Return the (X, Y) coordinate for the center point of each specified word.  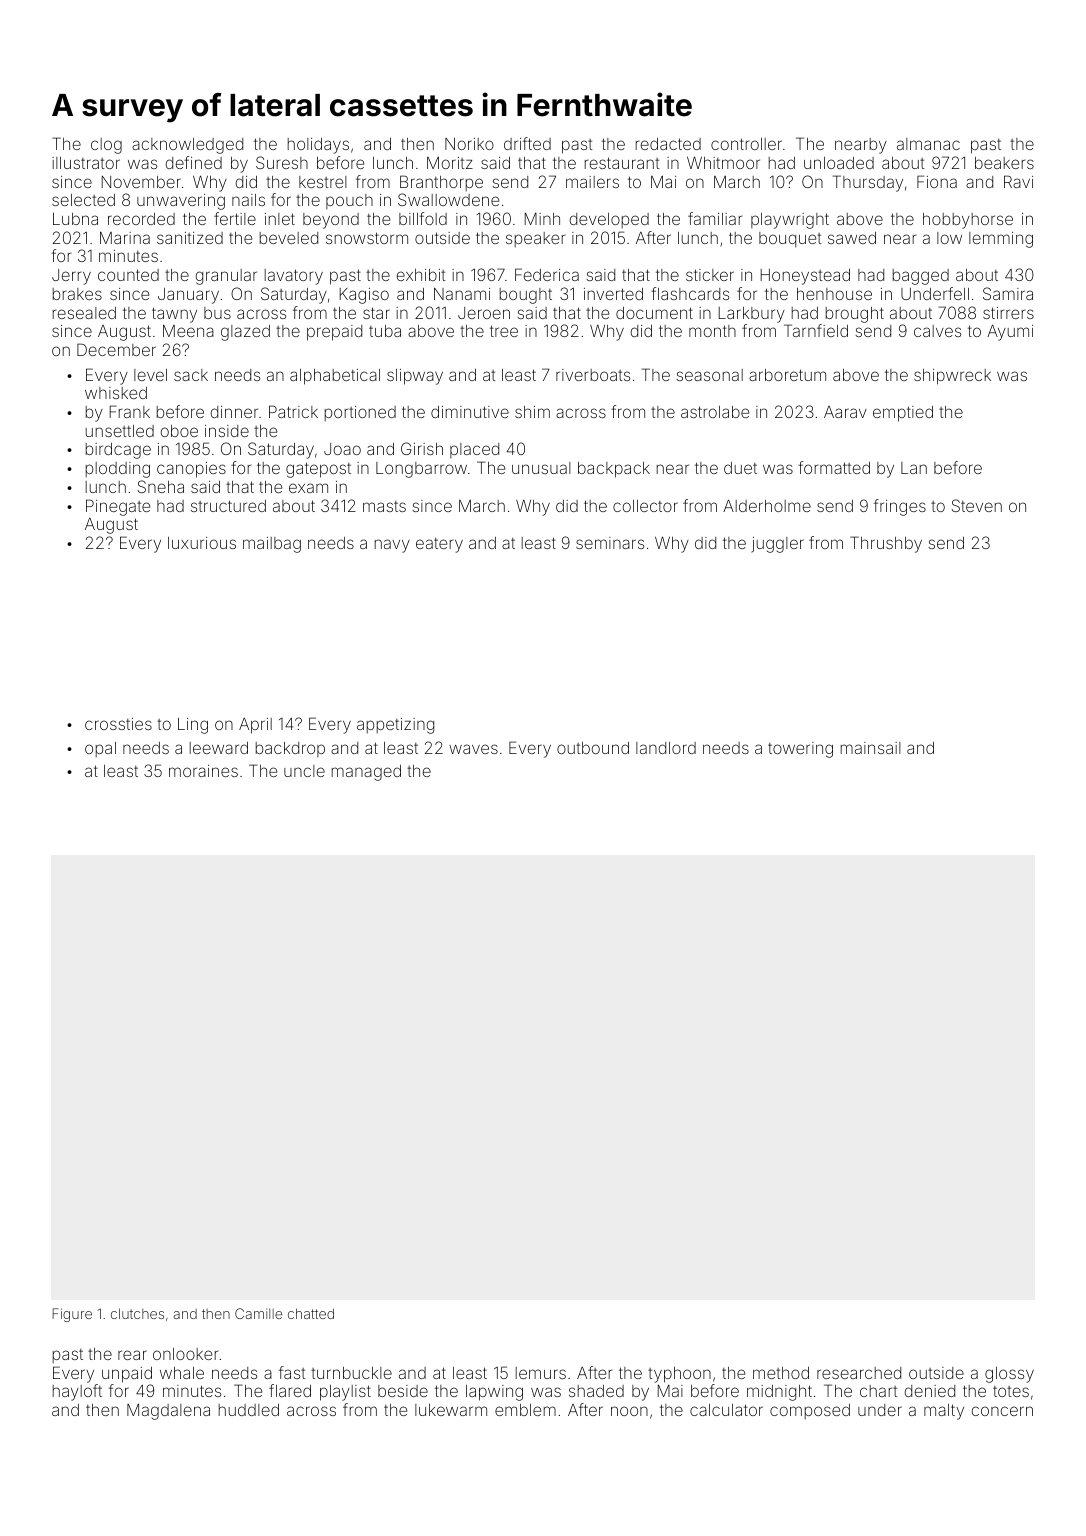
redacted (668, 144)
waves (473, 749)
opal (100, 749)
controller (746, 144)
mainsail (871, 748)
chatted (311, 1313)
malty (944, 1412)
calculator (726, 1410)
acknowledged (187, 146)
